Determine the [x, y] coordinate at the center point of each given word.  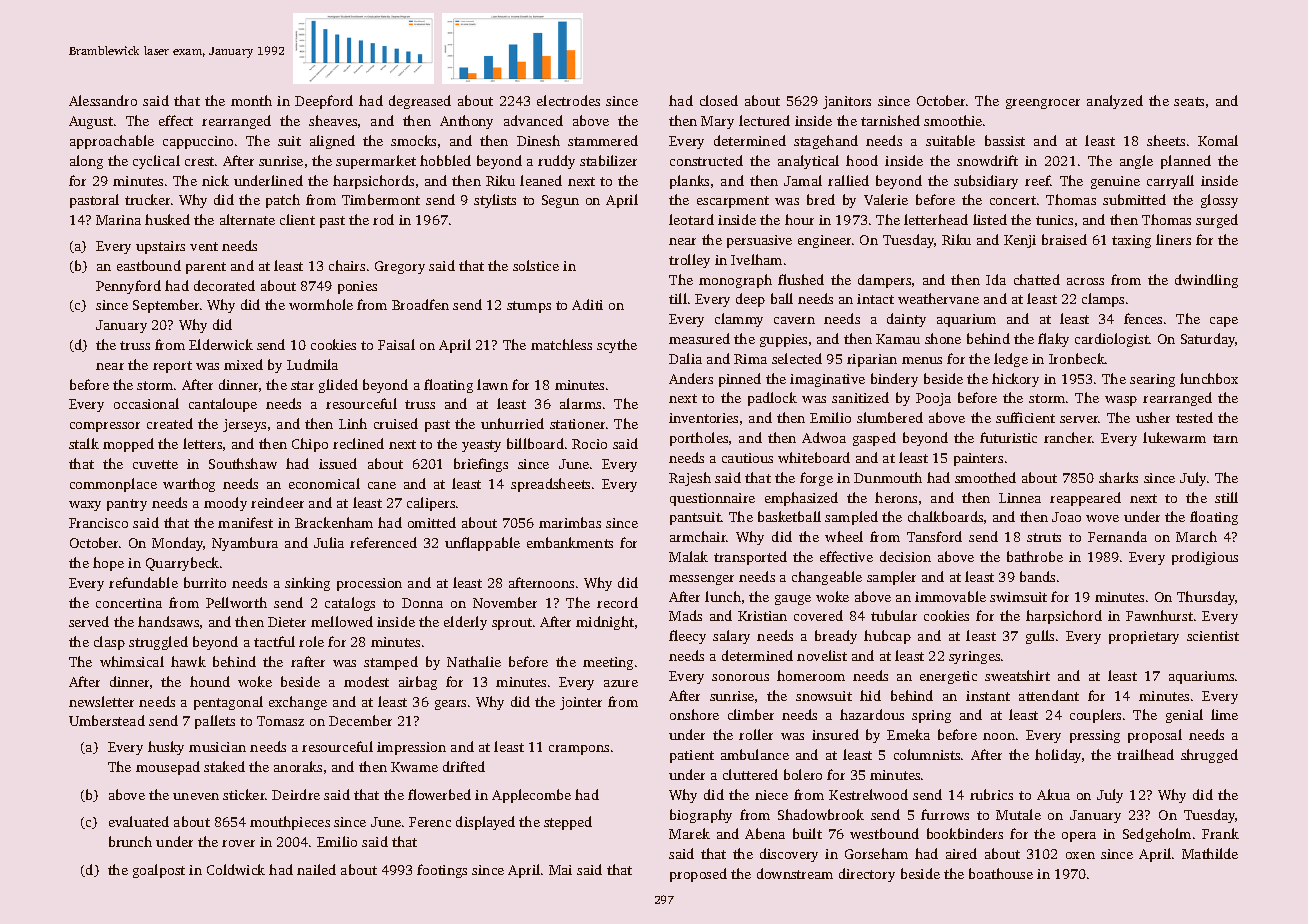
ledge [1011, 360]
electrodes [568, 100]
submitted [1134, 199]
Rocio [589, 444]
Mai [560, 870]
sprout [512, 624]
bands [1037, 576]
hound [210, 681]
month [251, 100]
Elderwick [221, 344]
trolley [689, 261]
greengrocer [1043, 104]
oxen [1080, 855]
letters [202, 443]
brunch [130, 841]
